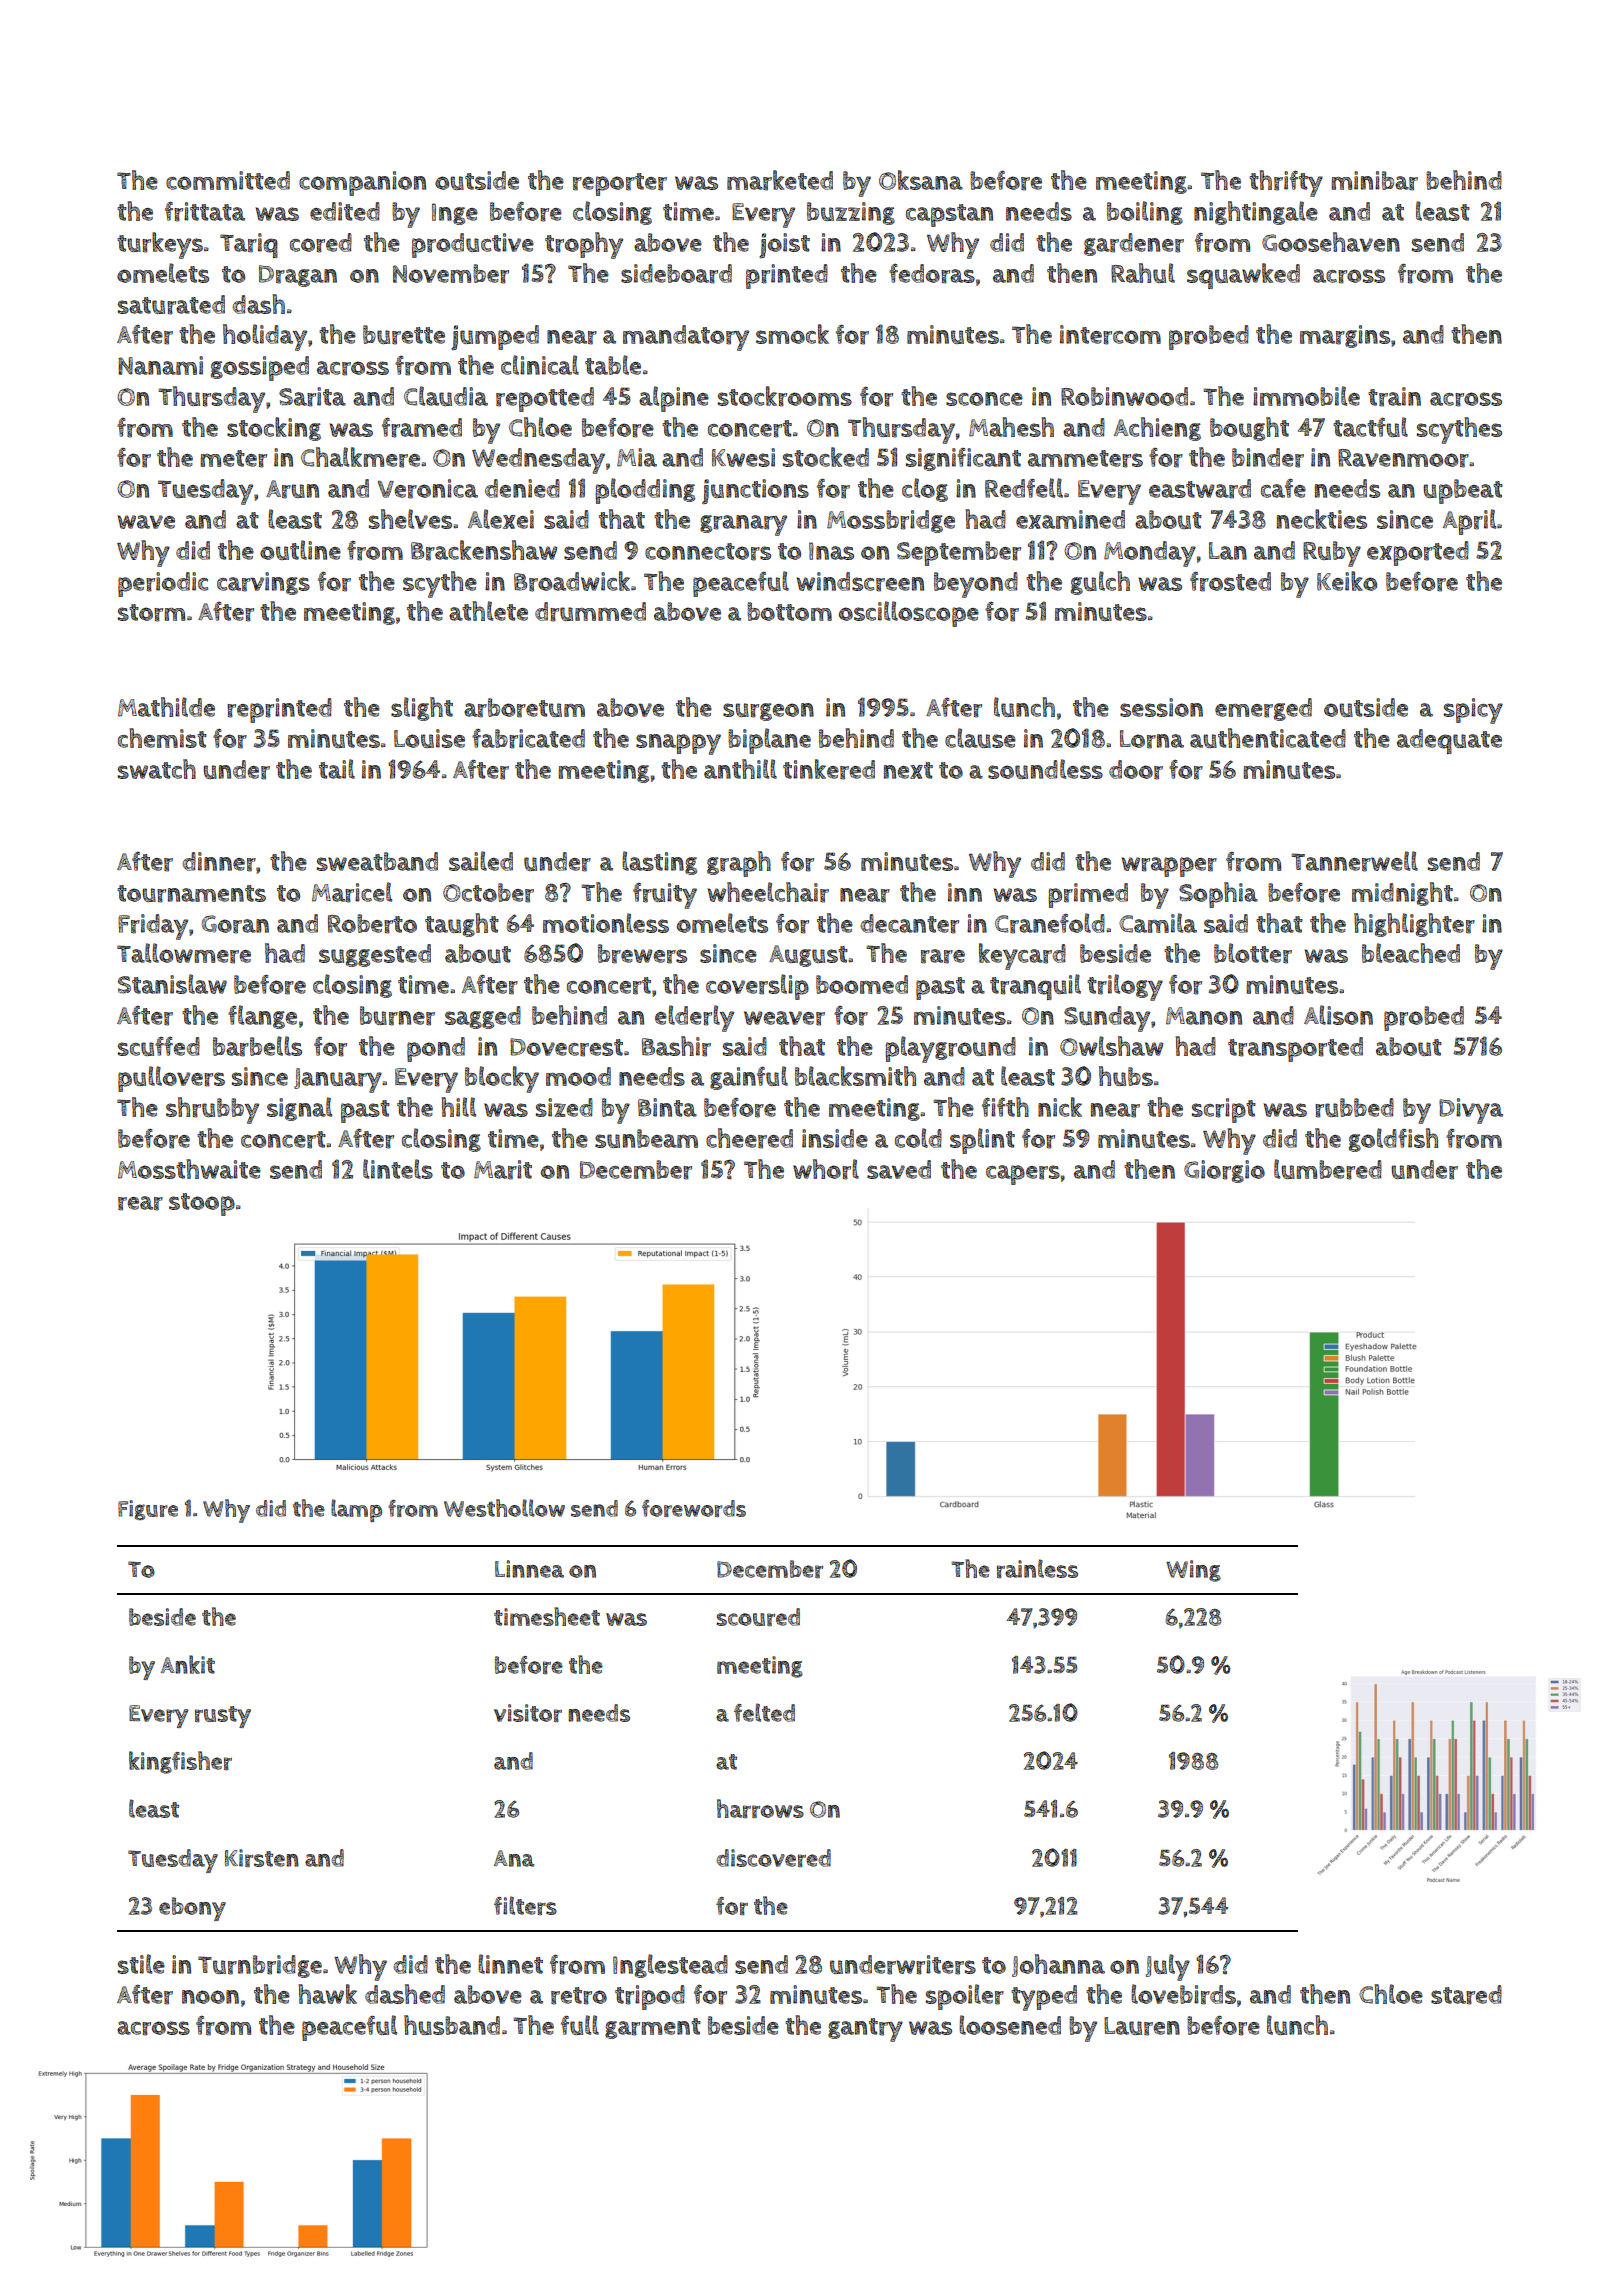  Describe the element at coordinates (590, 612) in the image. I see `drummed` at that location.
